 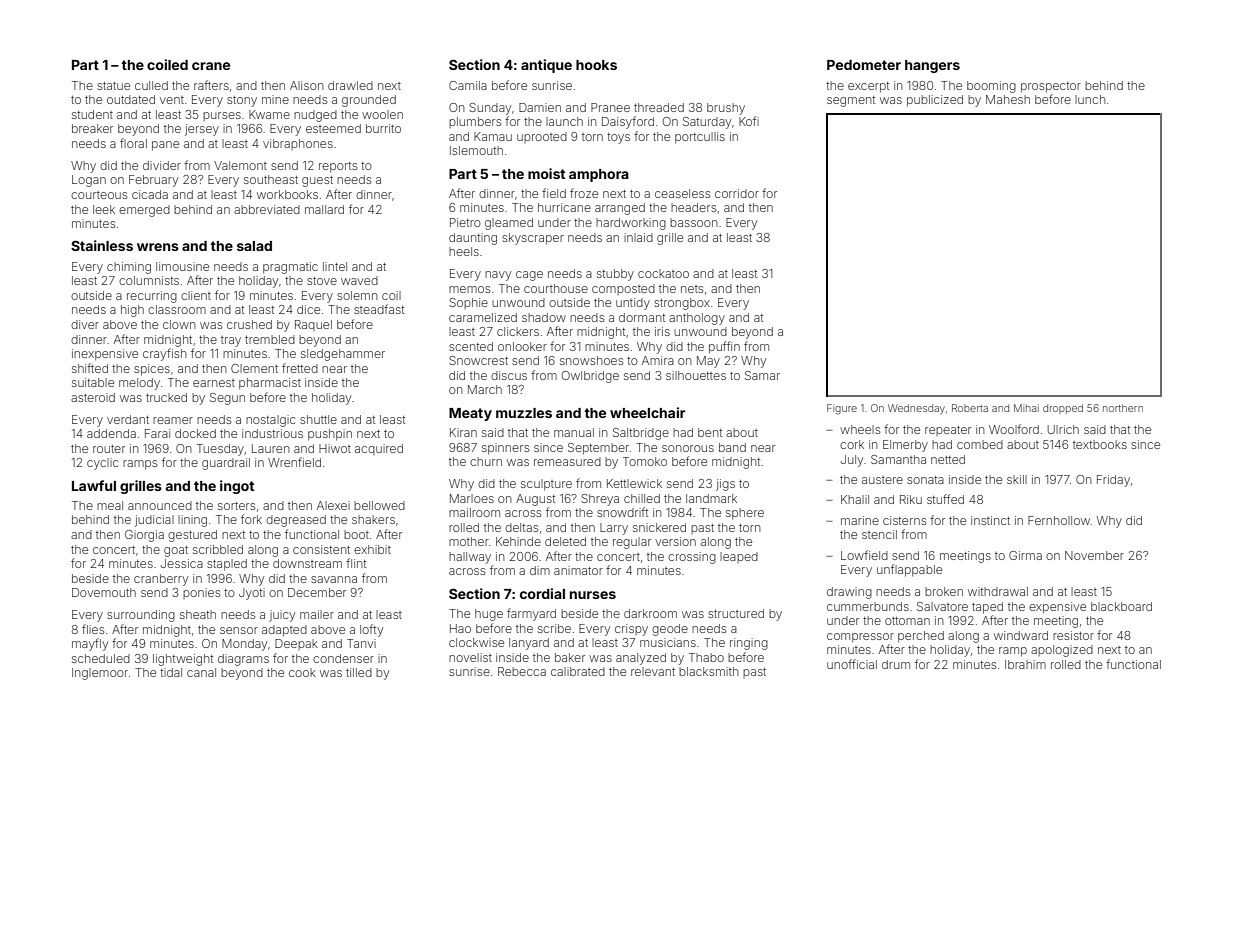 What do you see at coordinates (916, 409) in the screenshot?
I see `Wednesday` at bounding box center [916, 409].
